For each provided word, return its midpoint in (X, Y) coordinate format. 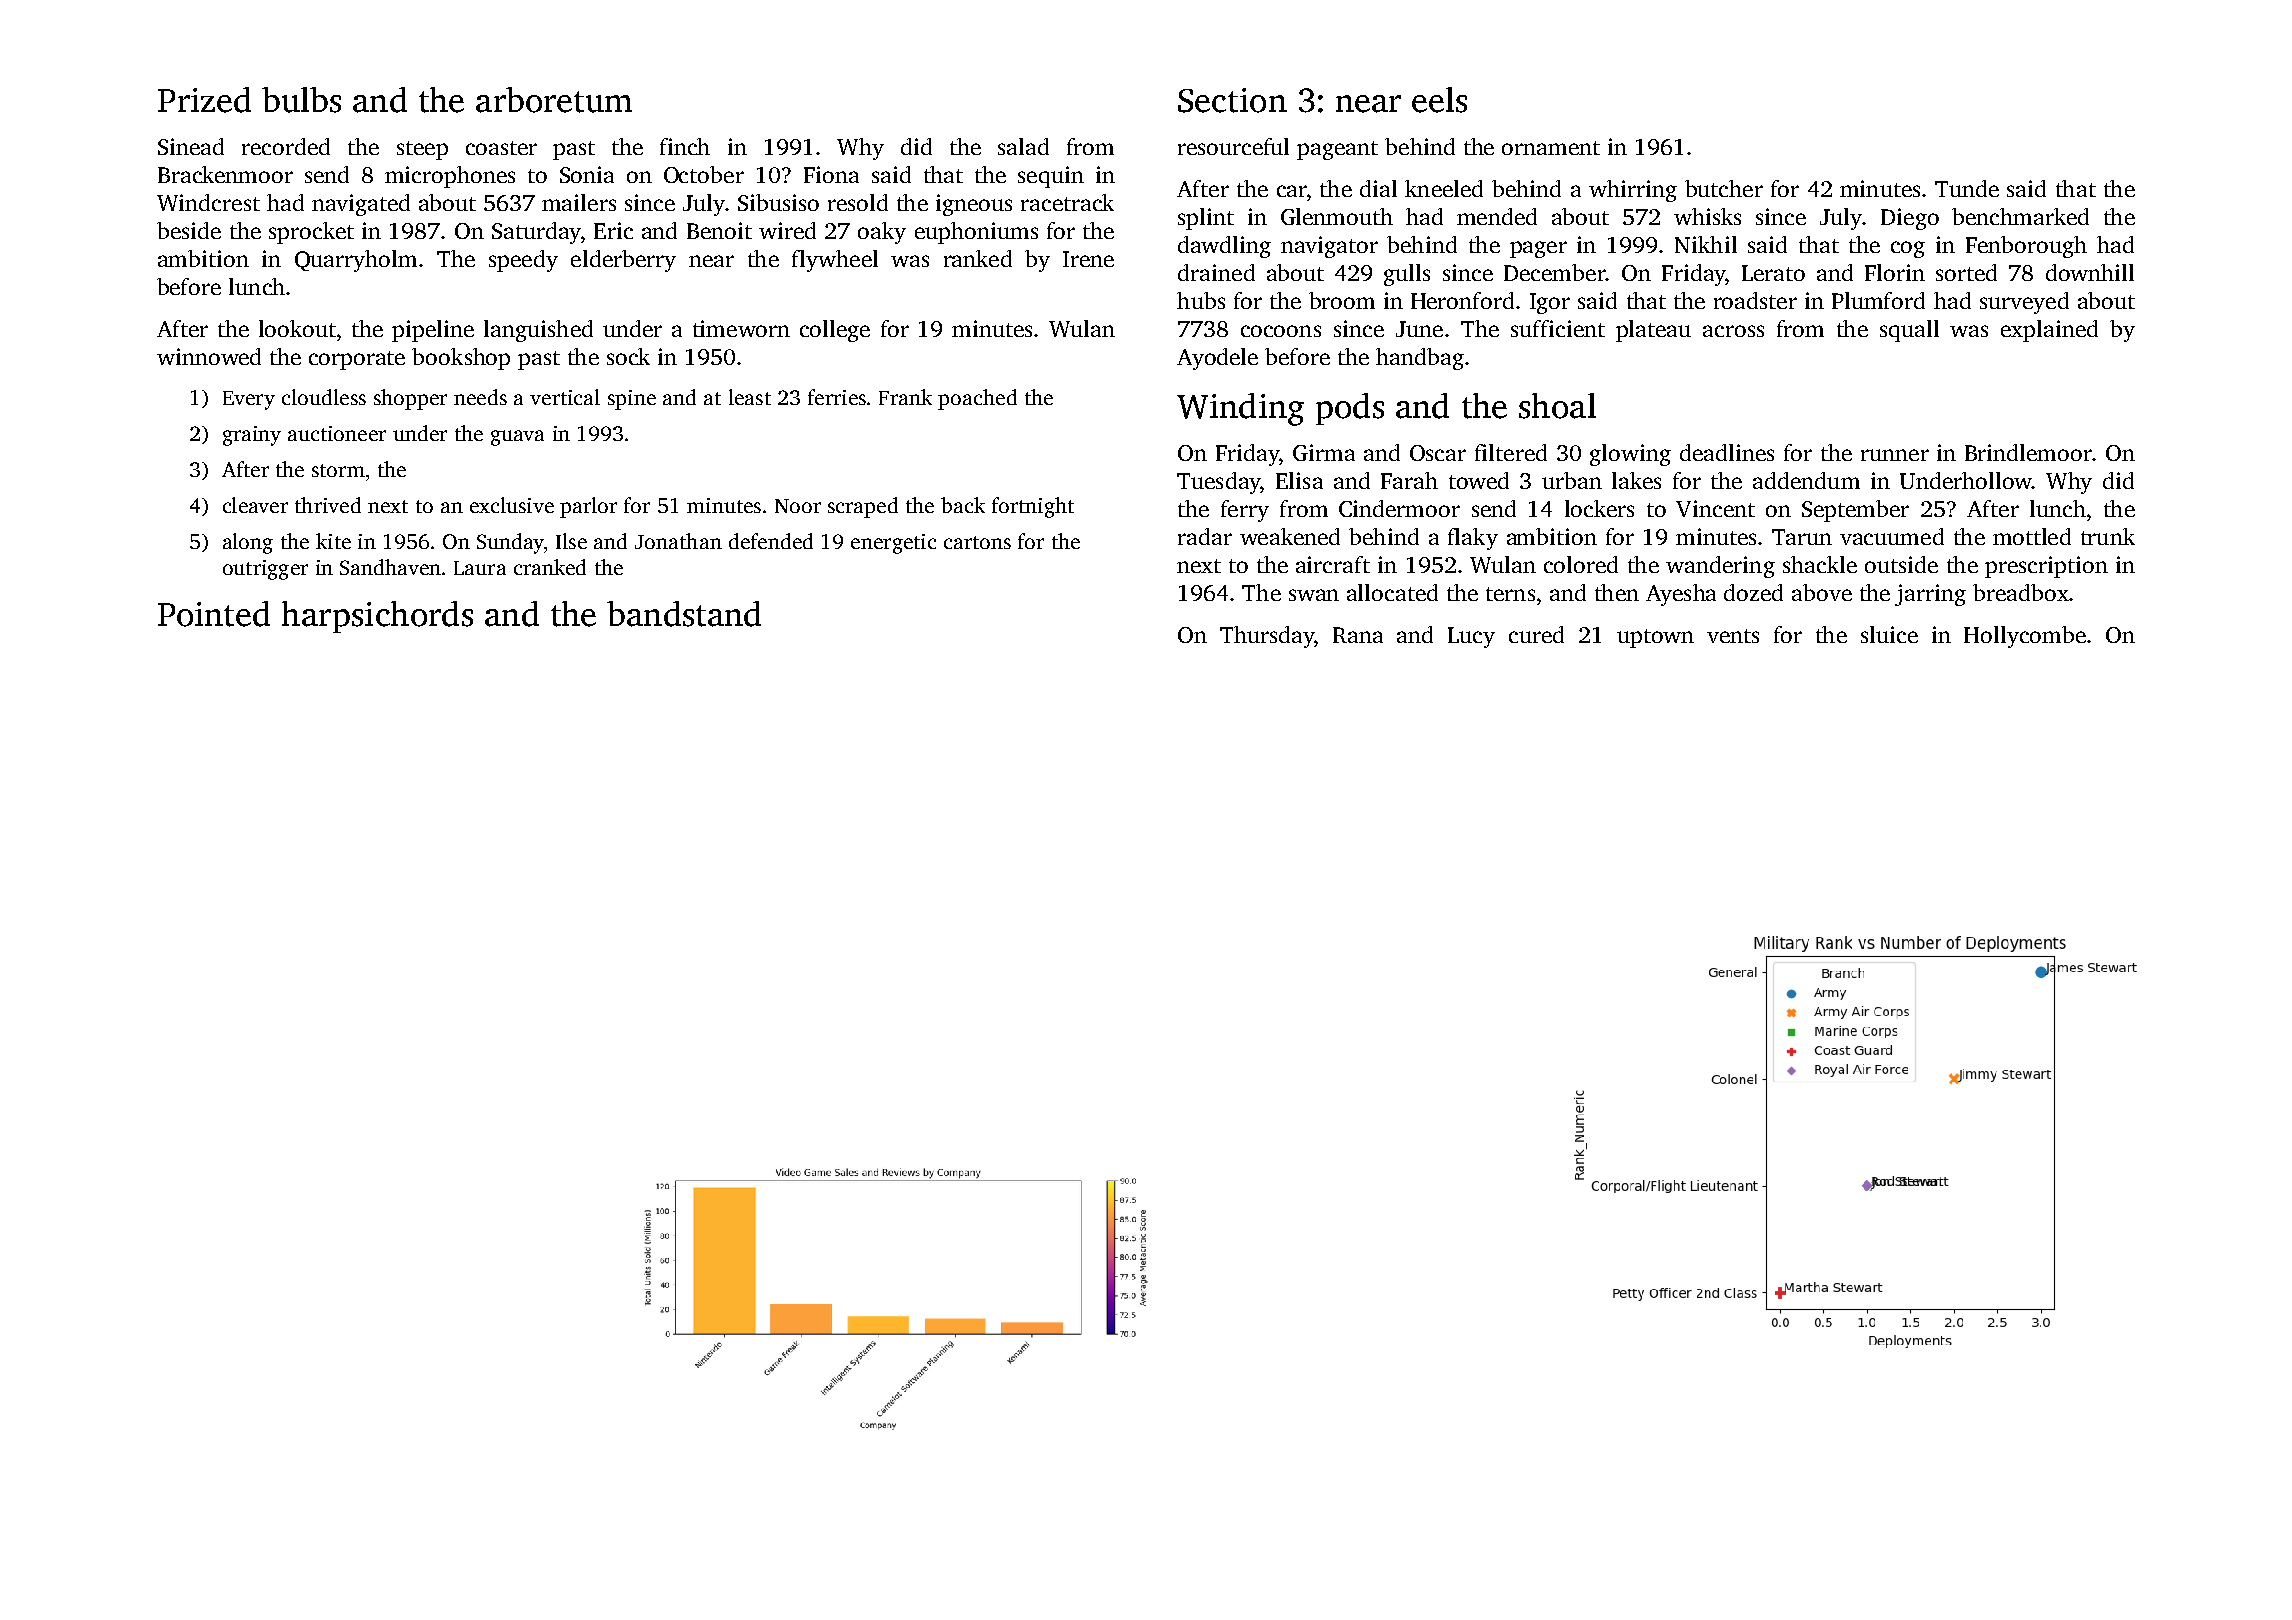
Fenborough (2026, 247)
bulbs (301, 100)
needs (480, 397)
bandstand (684, 614)
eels (1439, 100)
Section (1232, 100)
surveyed (2024, 303)
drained (1216, 272)
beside (189, 230)
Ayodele (1217, 359)
